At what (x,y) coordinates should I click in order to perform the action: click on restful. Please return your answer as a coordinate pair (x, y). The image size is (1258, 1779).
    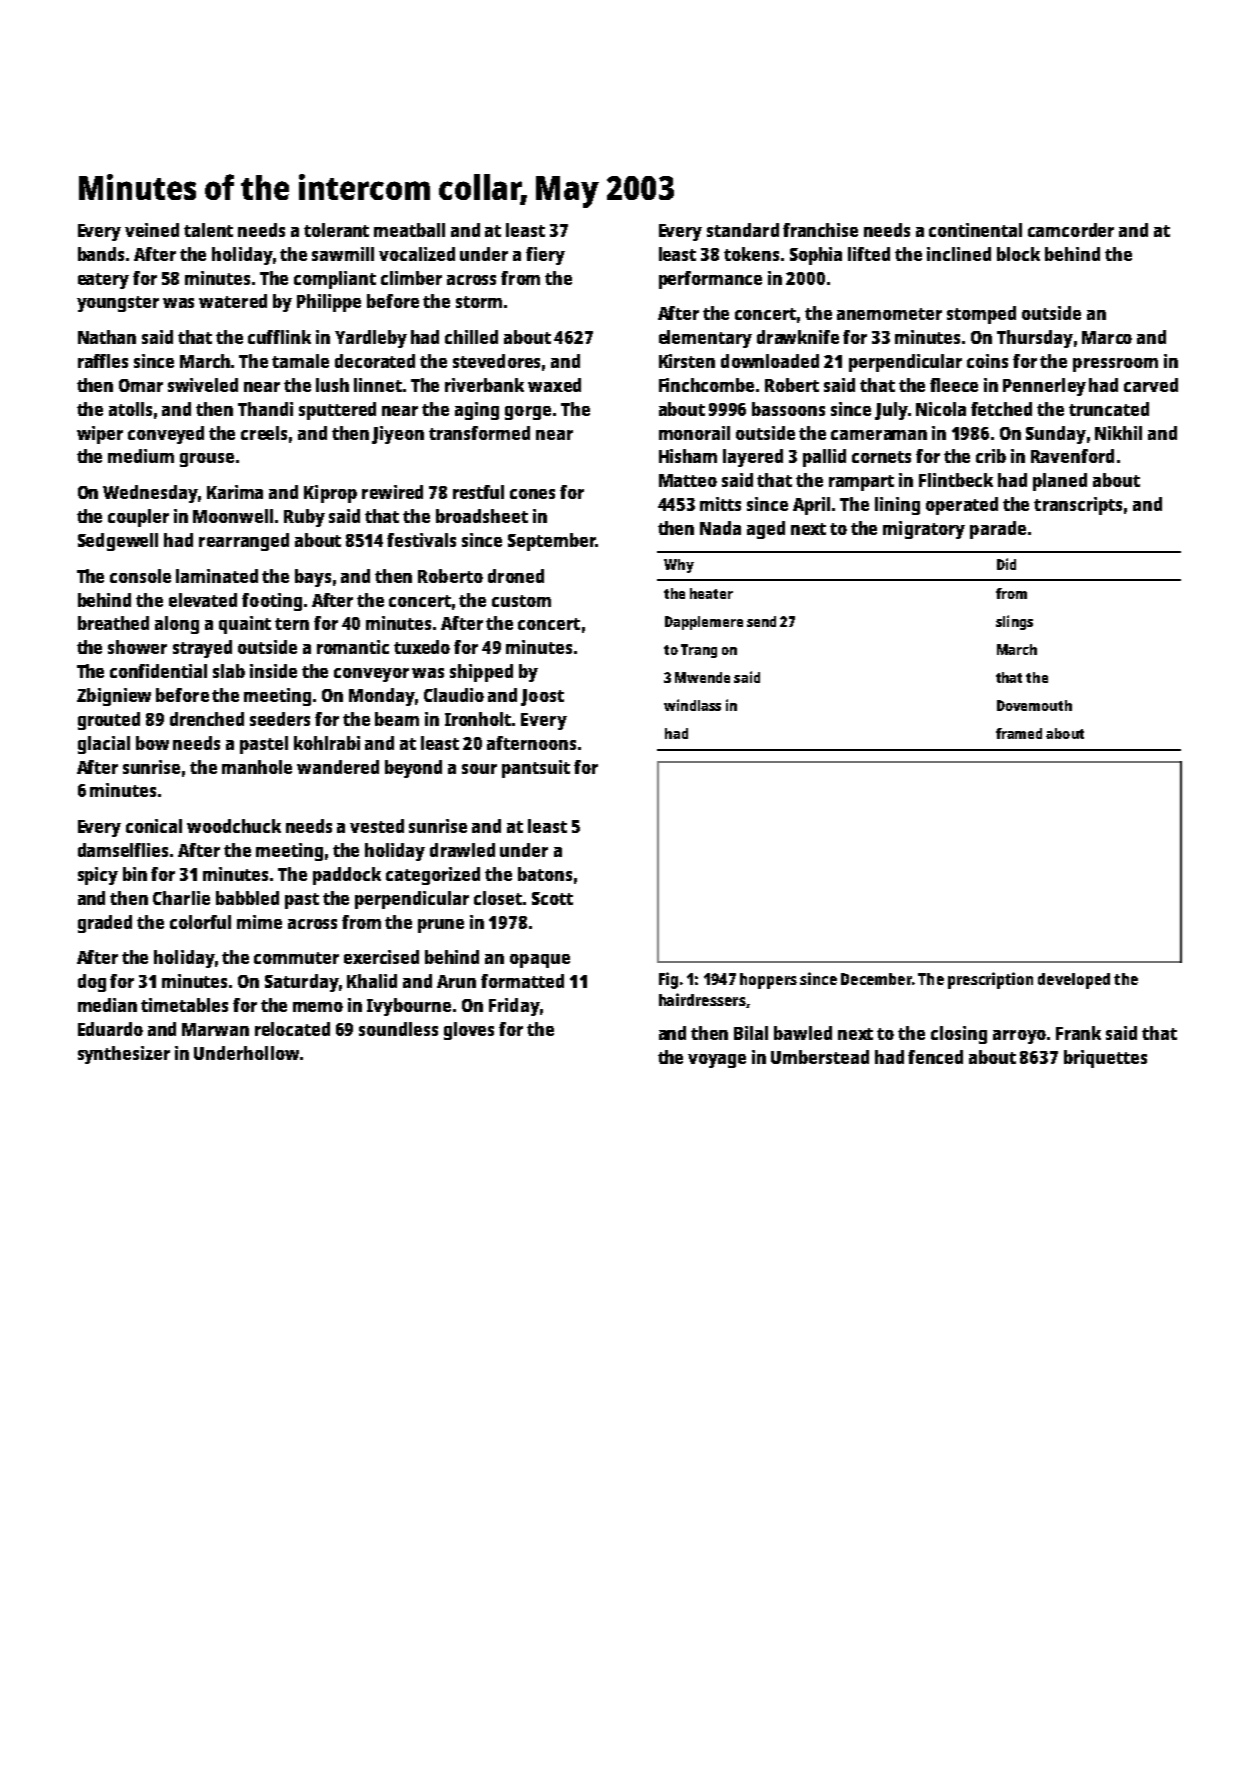
    Looking at the image, I should click on (478, 492).
